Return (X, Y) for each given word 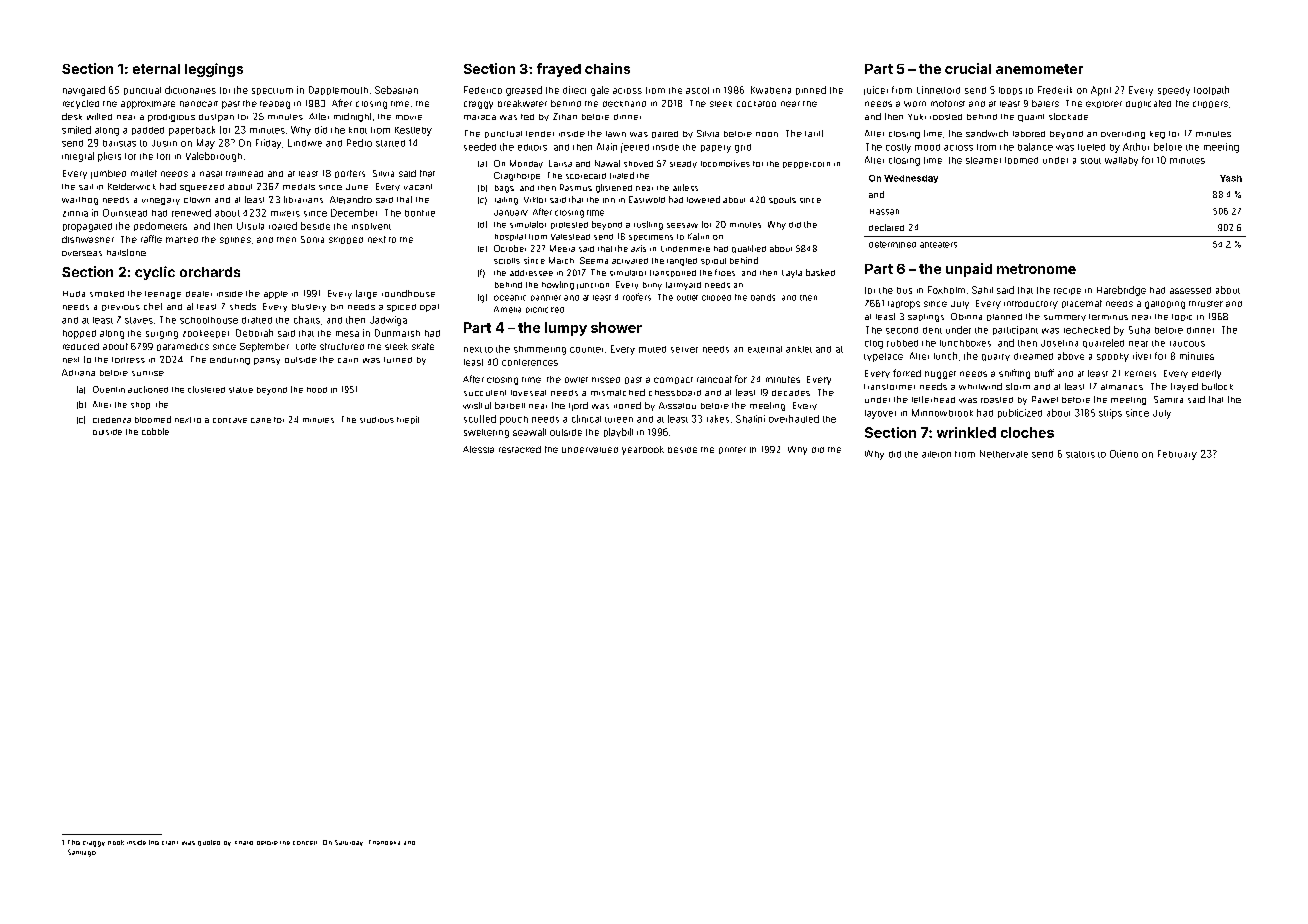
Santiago (82, 853)
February (1177, 455)
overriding (1123, 135)
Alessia (478, 449)
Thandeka (384, 842)
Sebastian (396, 90)
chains (607, 68)
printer (732, 450)
